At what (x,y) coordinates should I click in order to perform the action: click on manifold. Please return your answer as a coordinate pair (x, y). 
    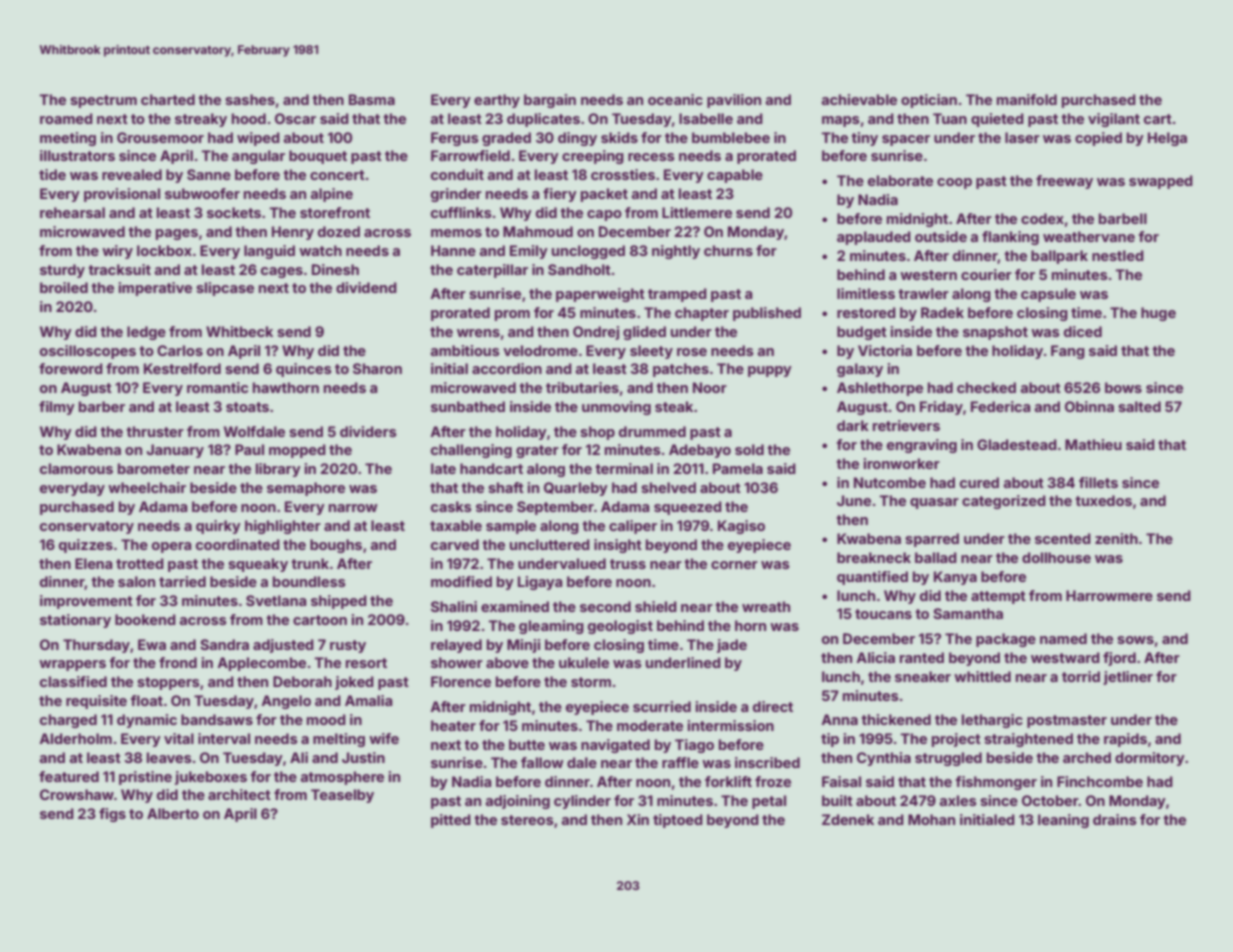
    Looking at the image, I should click on (1027, 99).
